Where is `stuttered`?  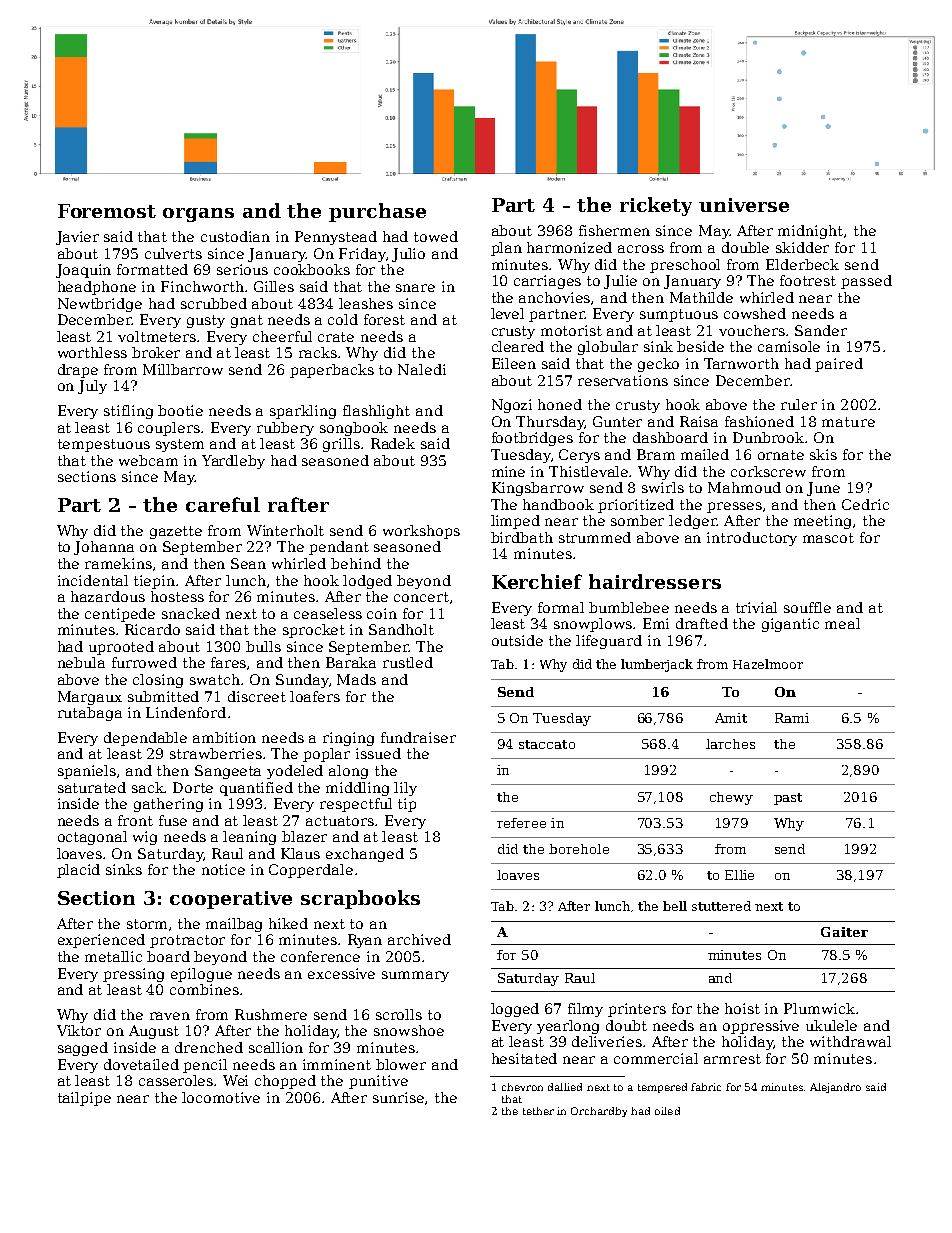
stuttered is located at coordinates (721, 906).
